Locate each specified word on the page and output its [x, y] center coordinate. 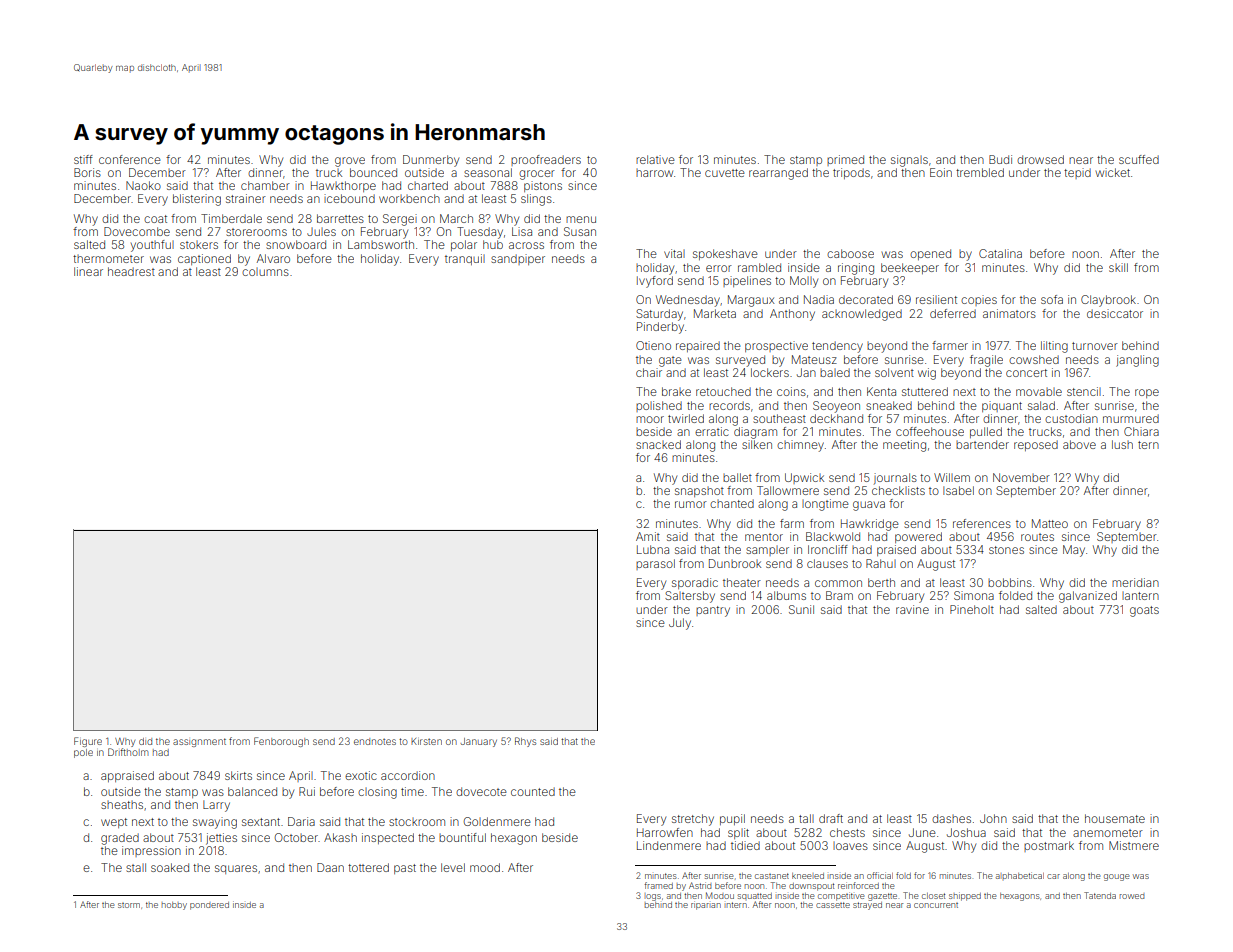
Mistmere [1134, 845]
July [680, 624]
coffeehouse [930, 431]
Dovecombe [137, 231]
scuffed [1139, 159]
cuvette [725, 173]
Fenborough [281, 742]
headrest [131, 271]
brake [676, 391]
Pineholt [972, 609]
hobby [174, 906]
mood [485, 867]
